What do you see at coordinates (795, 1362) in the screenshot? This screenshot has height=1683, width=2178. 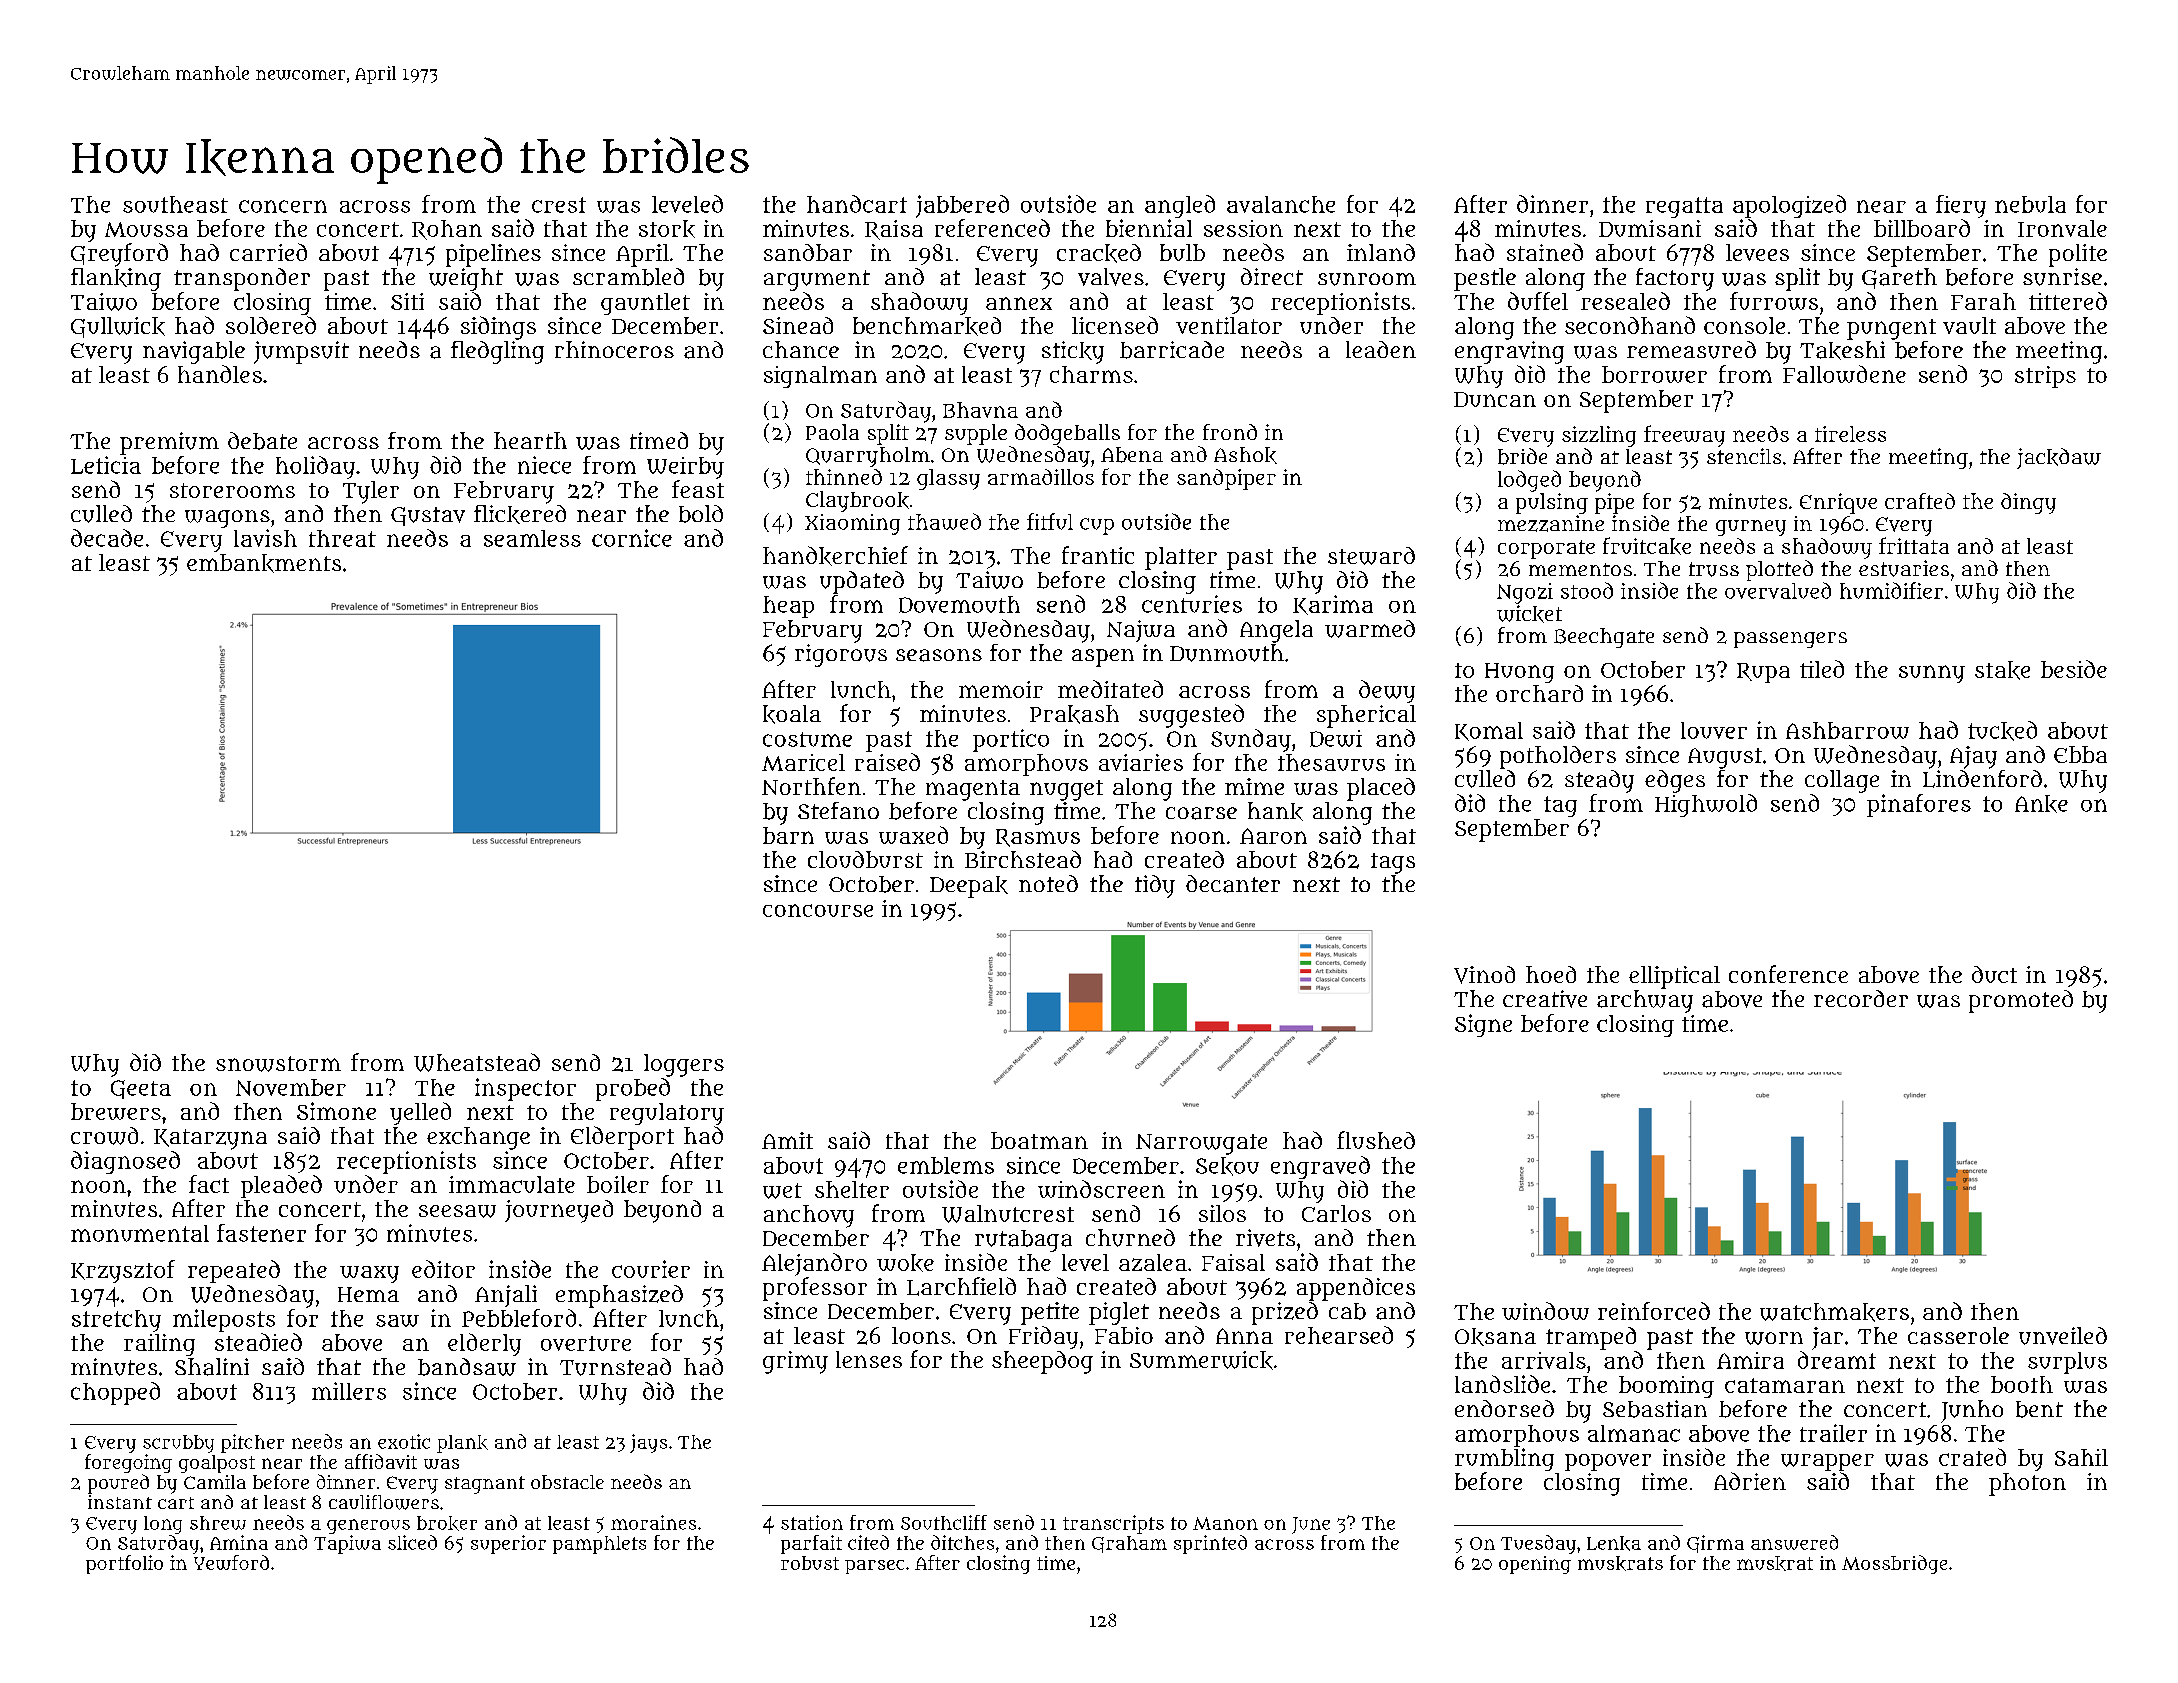 I see `grimy` at bounding box center [795, 1362].
